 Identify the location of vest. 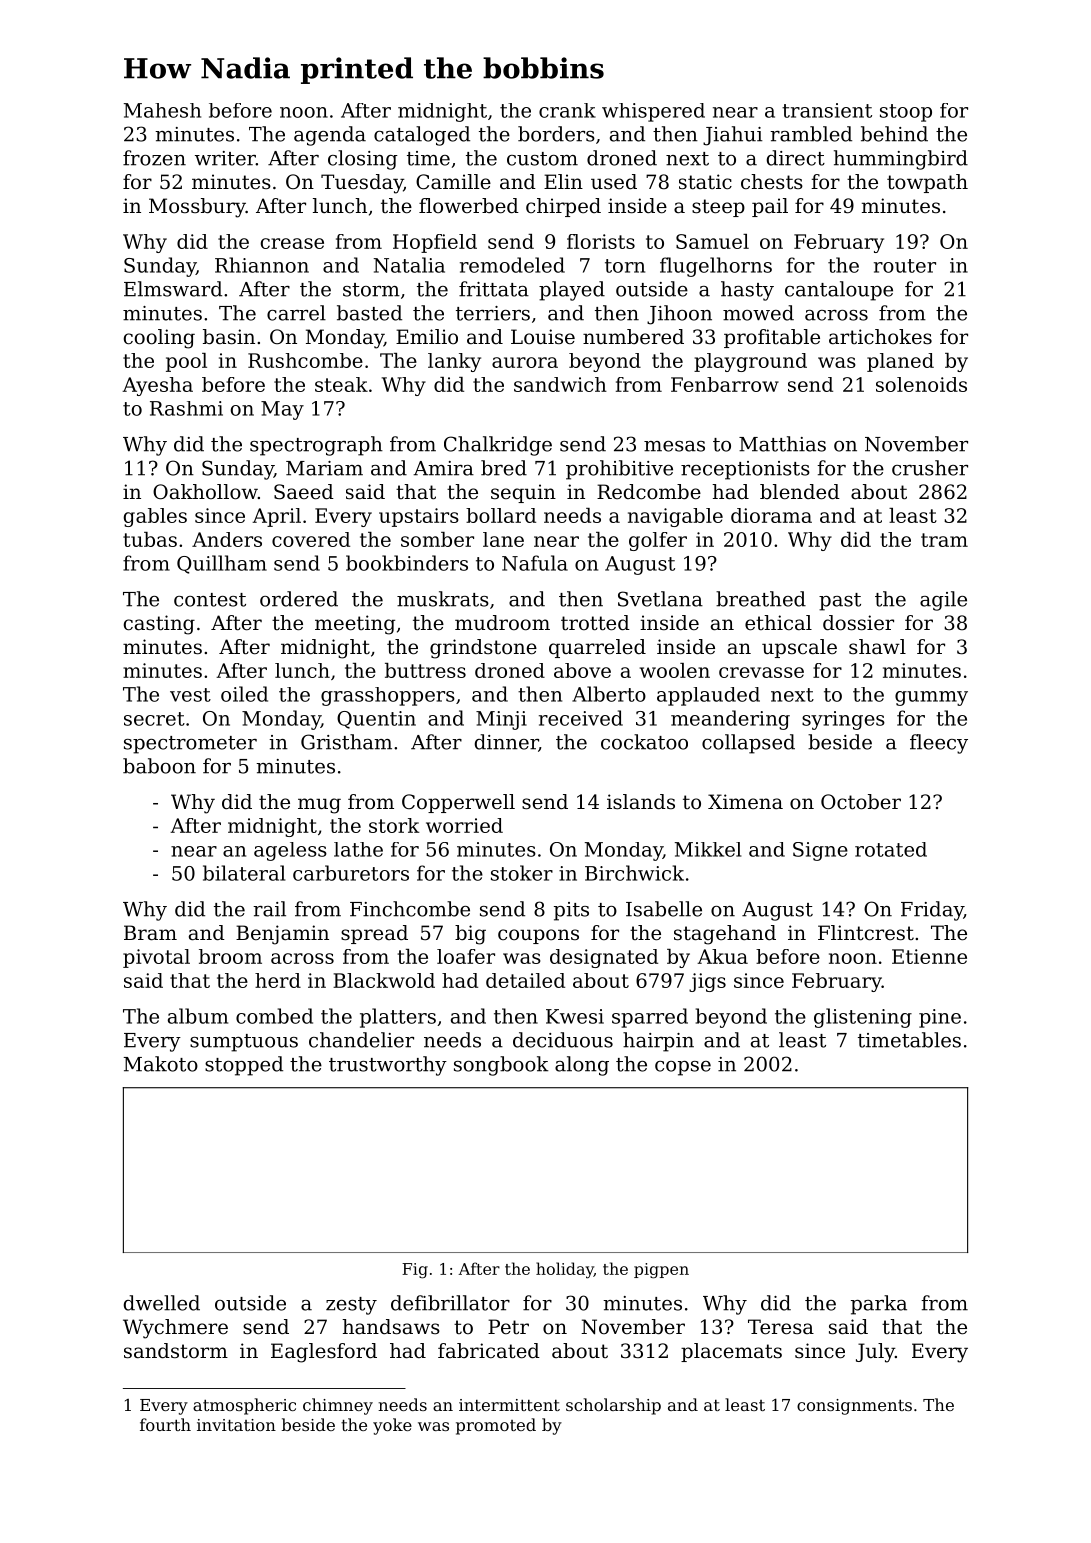
(190, 695).
